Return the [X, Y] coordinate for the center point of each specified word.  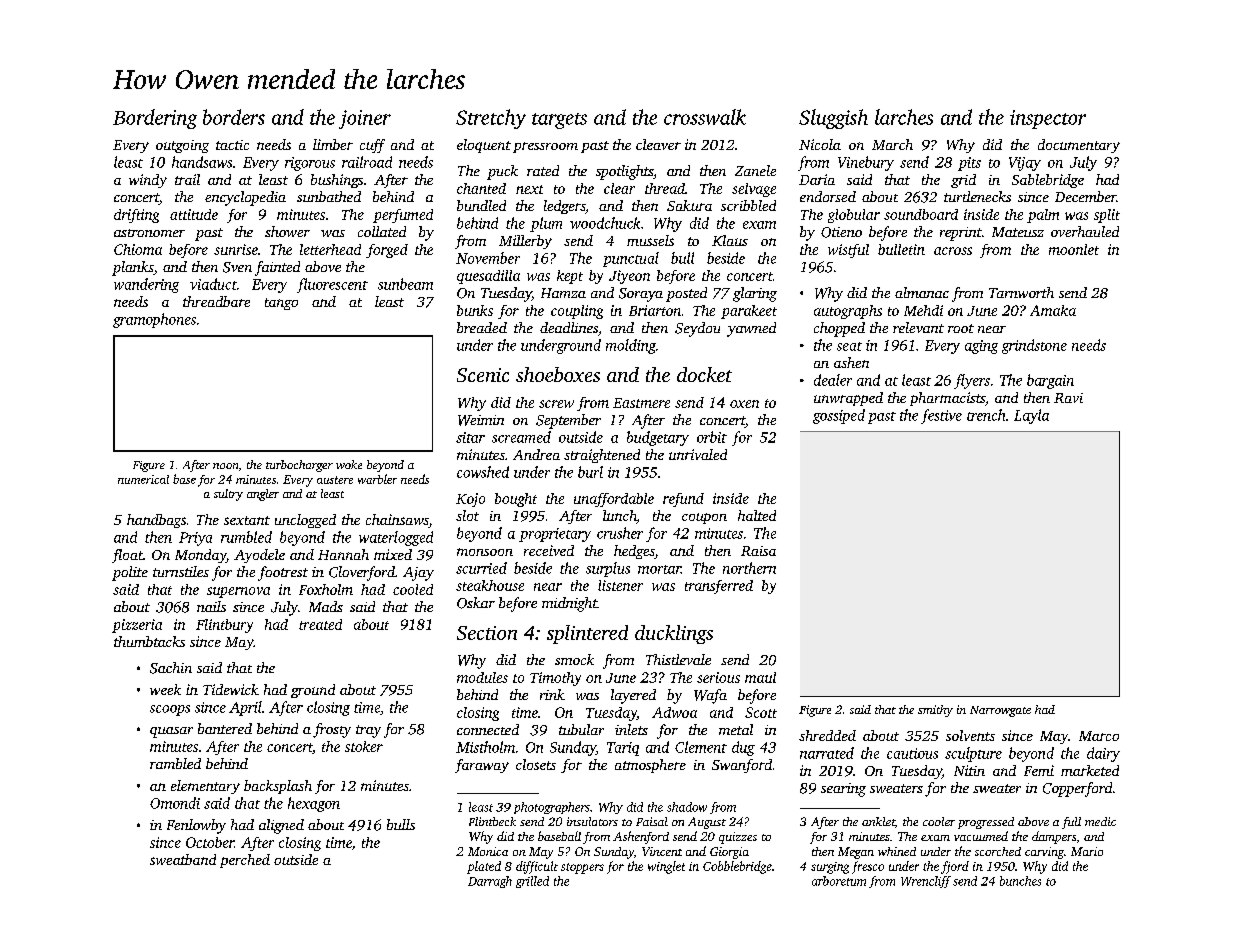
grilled [532, 882]
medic [1100, 821]
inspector [1048, 119]
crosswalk [705, 117]
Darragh [490, 882]
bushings [337, 181]
